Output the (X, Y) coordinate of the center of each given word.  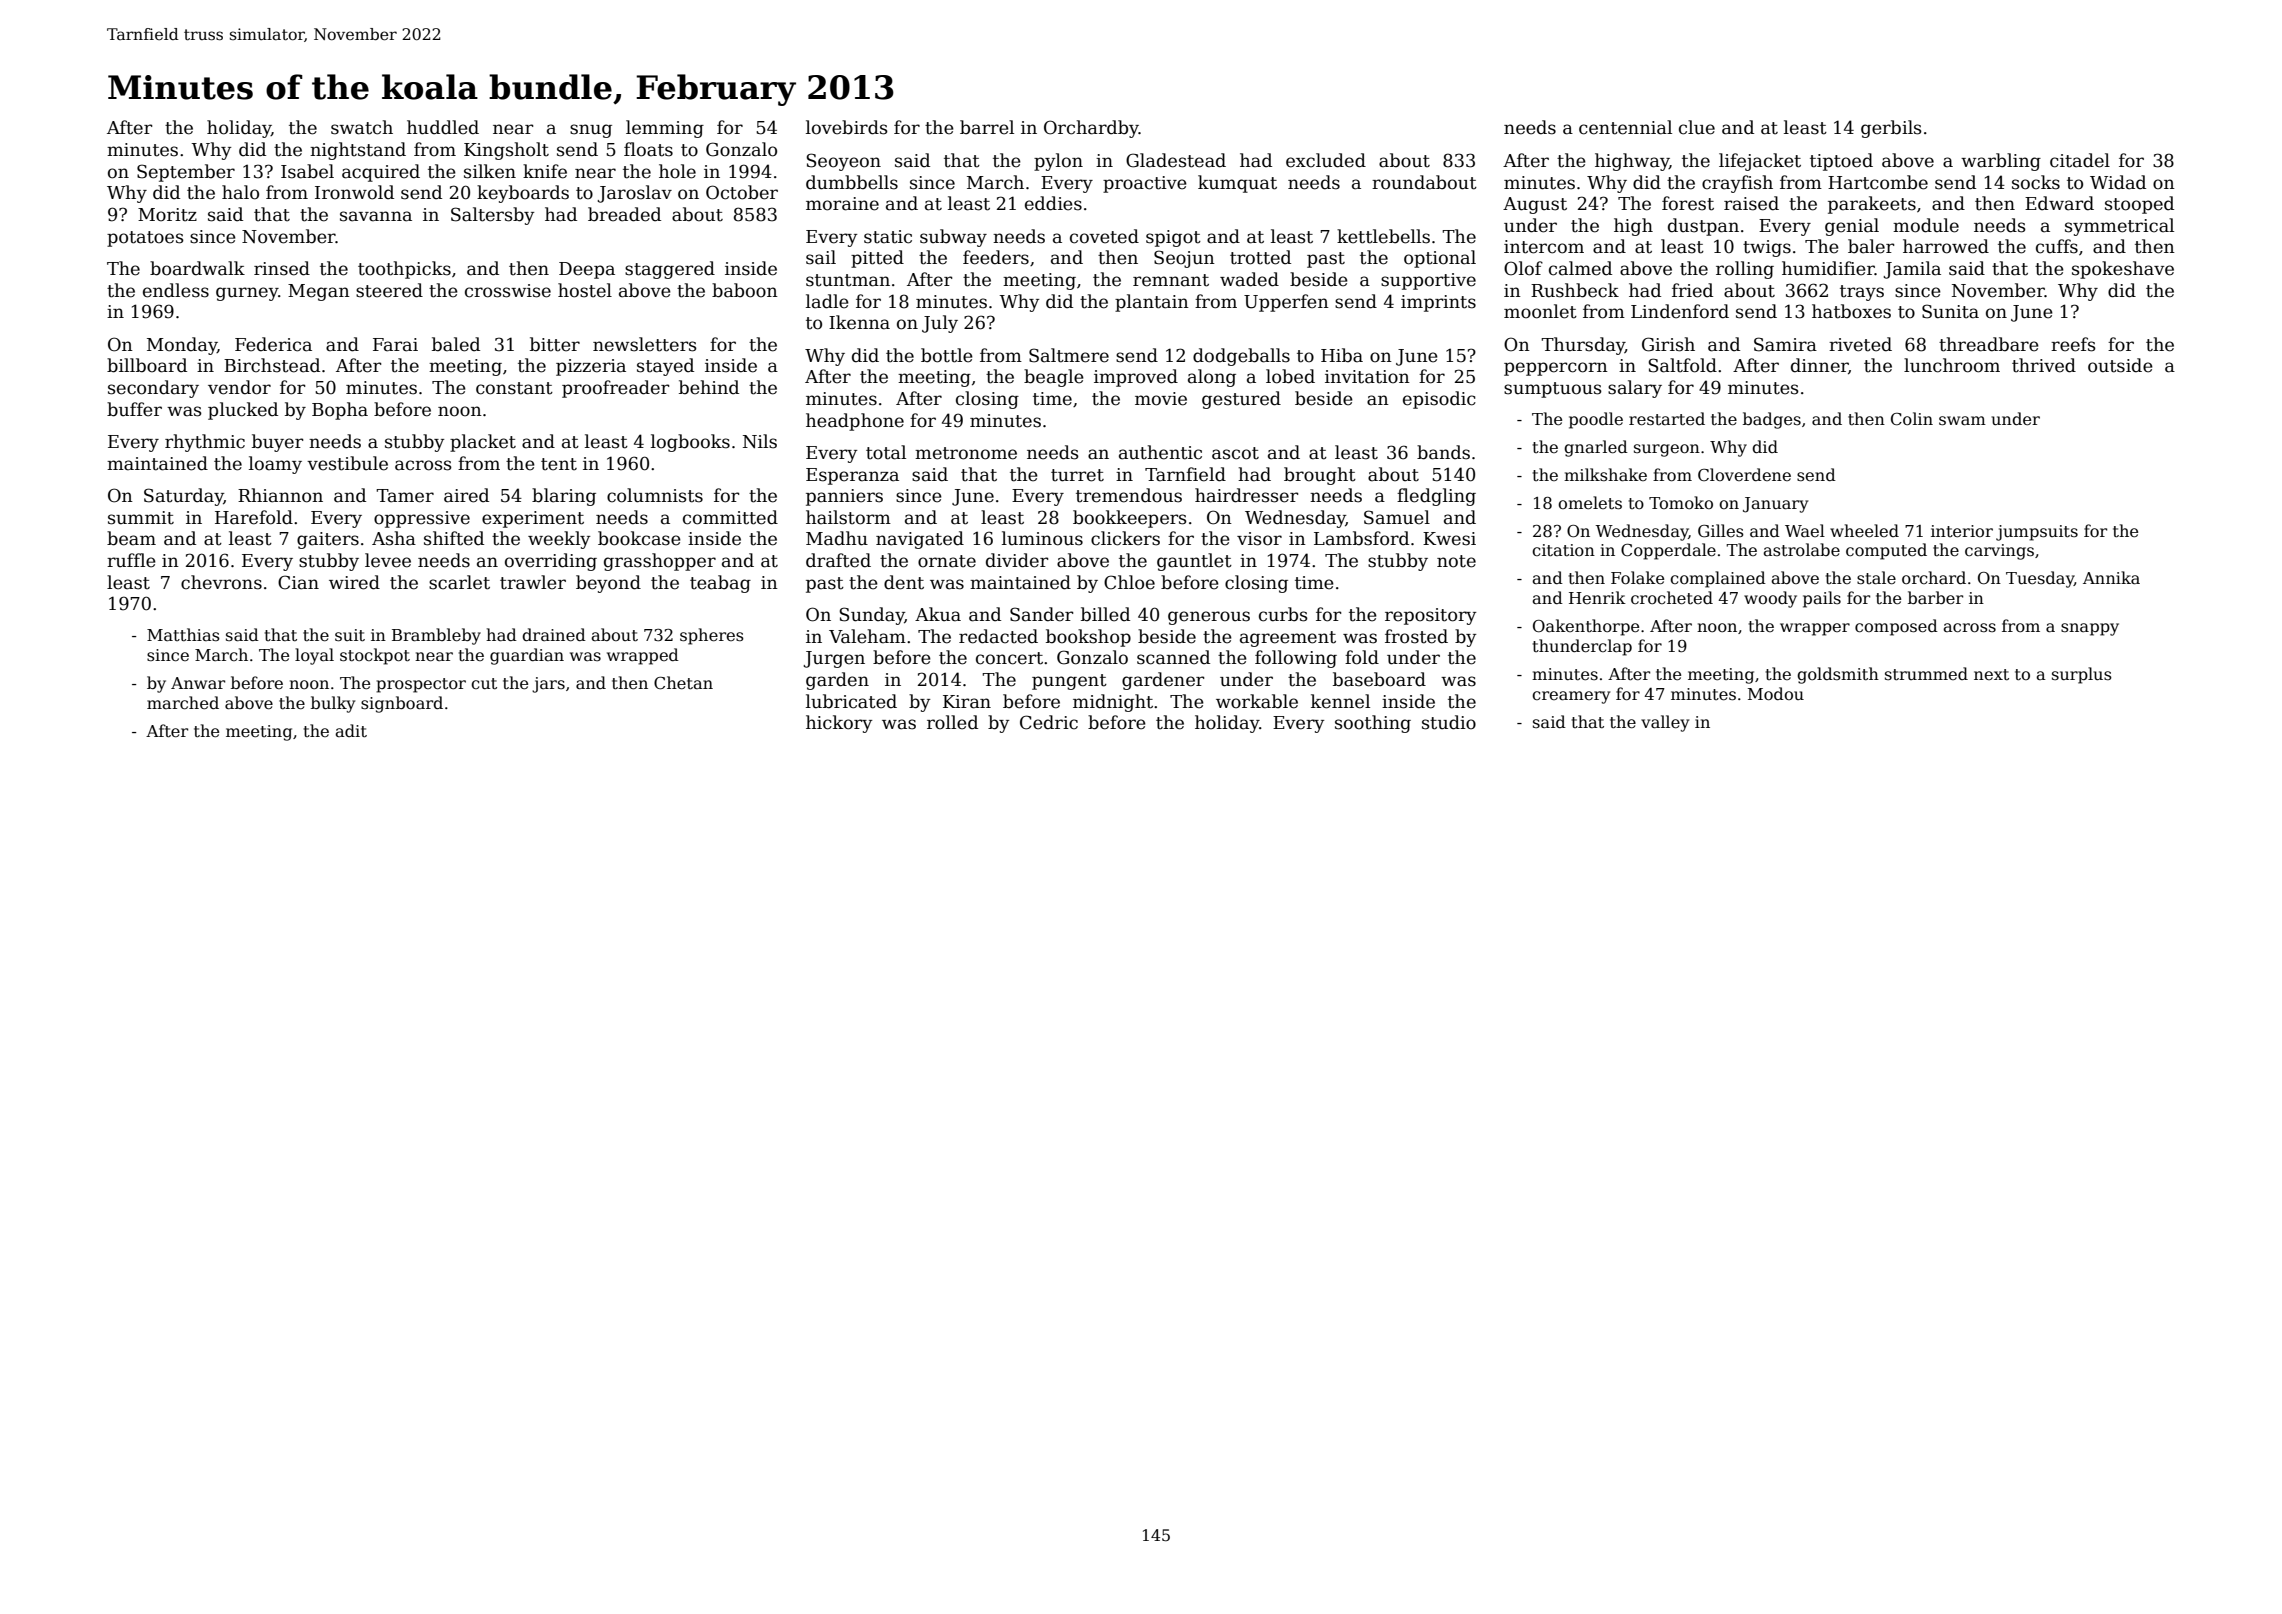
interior (1962, 531)
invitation (1367, 377)
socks (2036, 182)
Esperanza (852, 476)
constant (514, 388)
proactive (1145, 184)
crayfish (1737, 184)
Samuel (1397, 517)
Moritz (167, 215)
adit (351, 731)
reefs (2073, 344)
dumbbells (852, 182)
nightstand (358, 151)
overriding (551, 562)
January (1775, 505)
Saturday (184, 497)
